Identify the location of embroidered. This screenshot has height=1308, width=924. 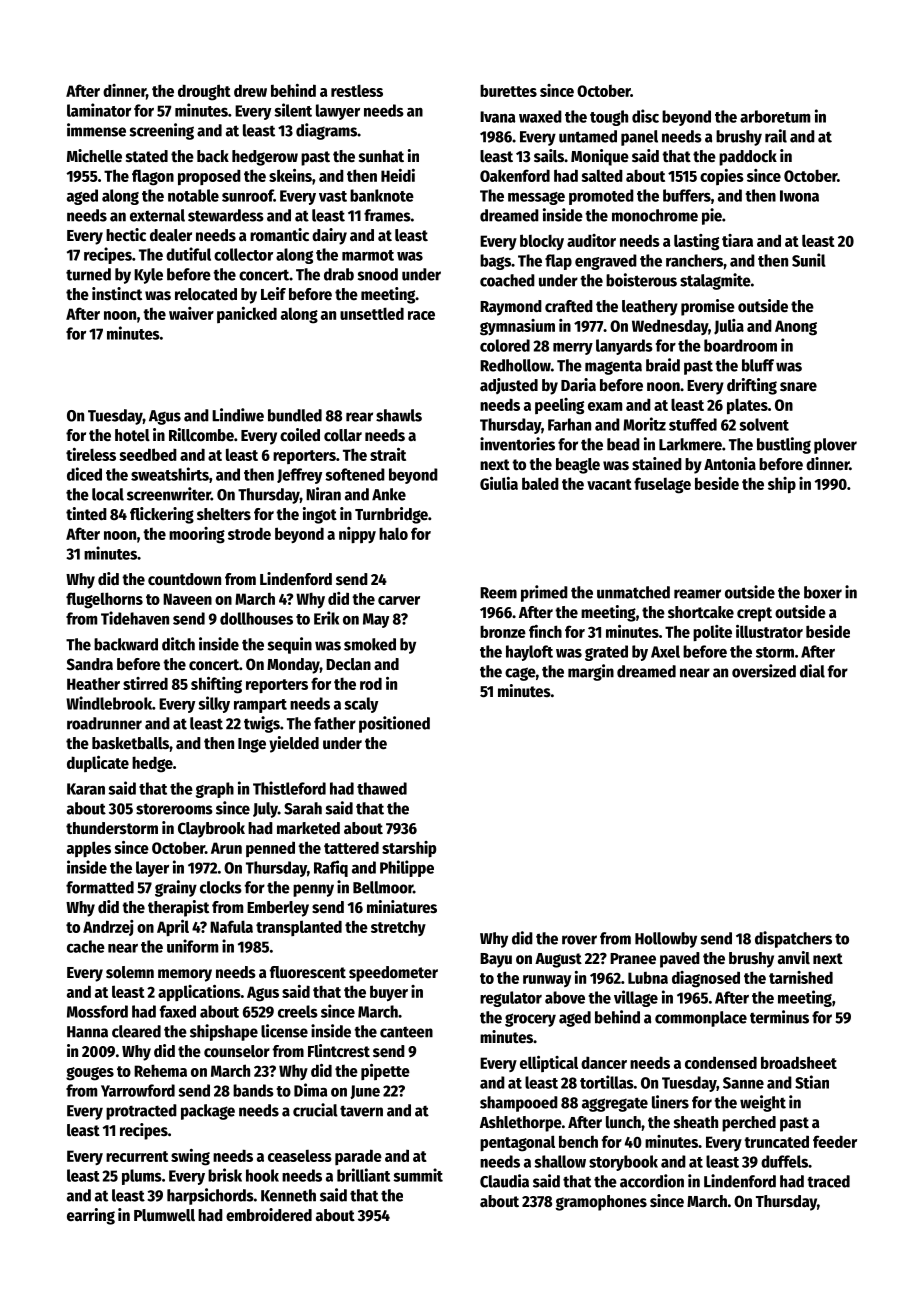
(269, 1215).
